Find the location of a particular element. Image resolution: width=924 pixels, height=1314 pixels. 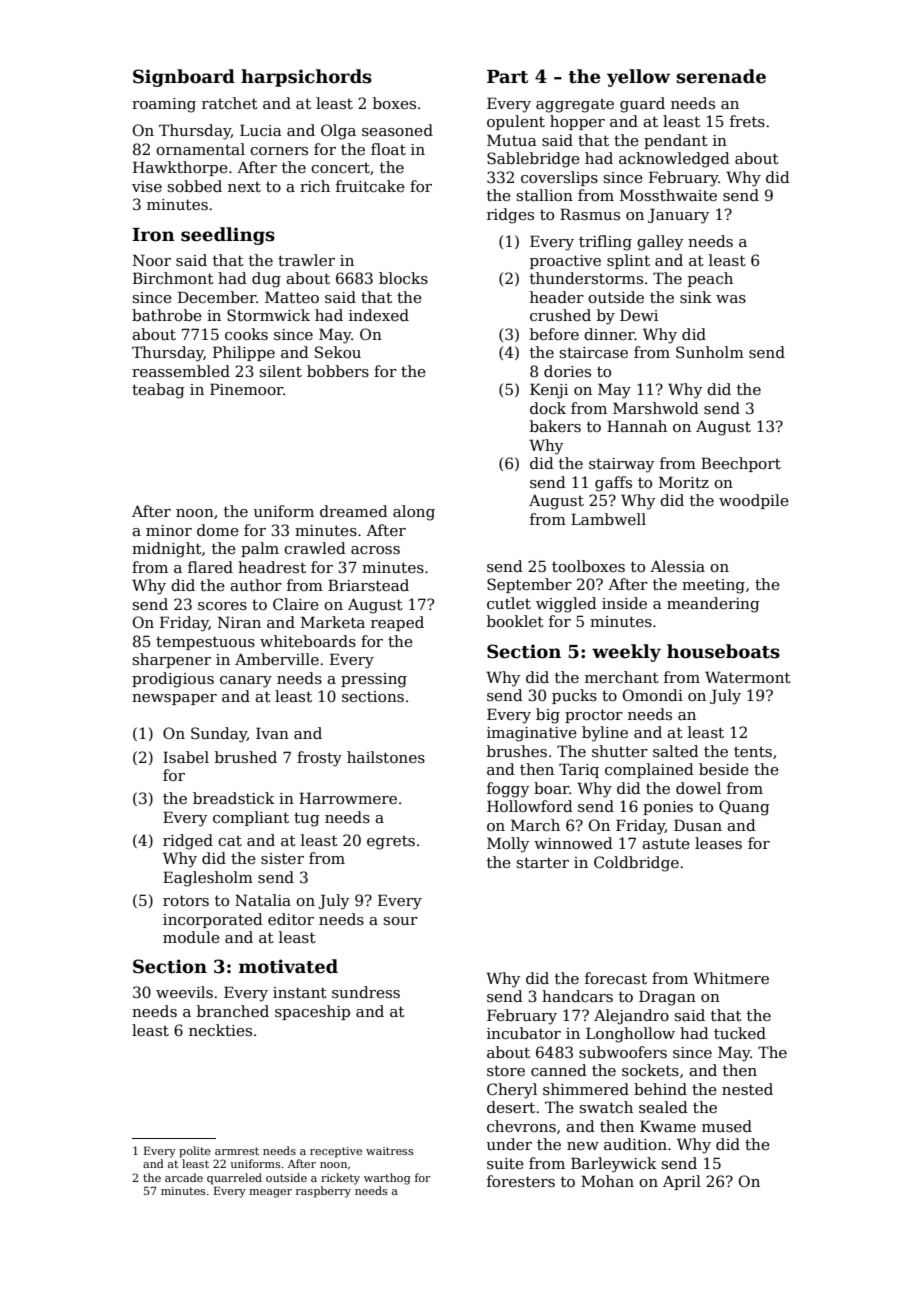

ponies is located at coordinates (668, 808).
